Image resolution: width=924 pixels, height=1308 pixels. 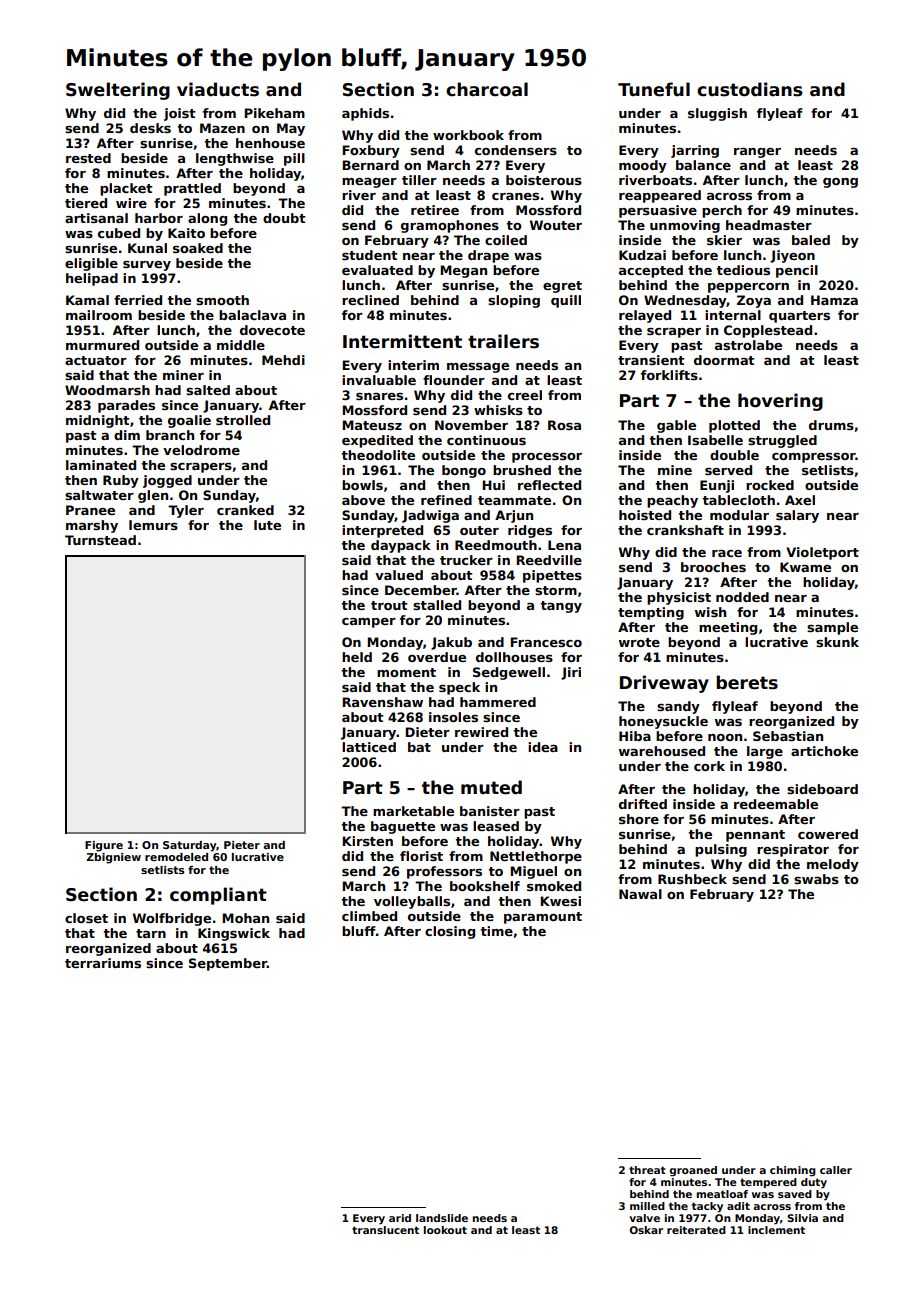 What do you see at coordinates (153, 525) in the screenshot?
I see `lemurs` at bounding box center [153, 525].
